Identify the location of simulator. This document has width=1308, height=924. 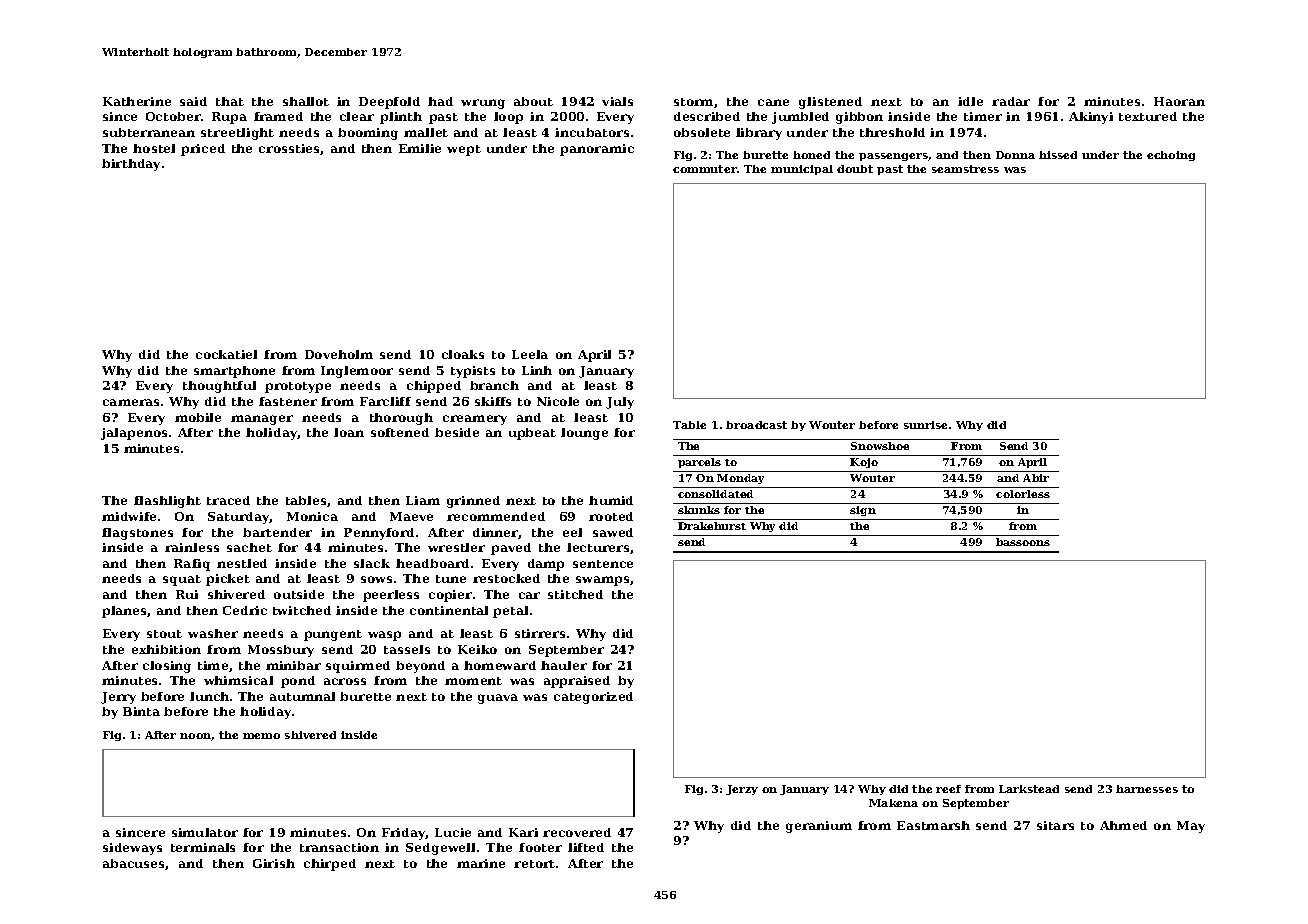
(205, 832).
